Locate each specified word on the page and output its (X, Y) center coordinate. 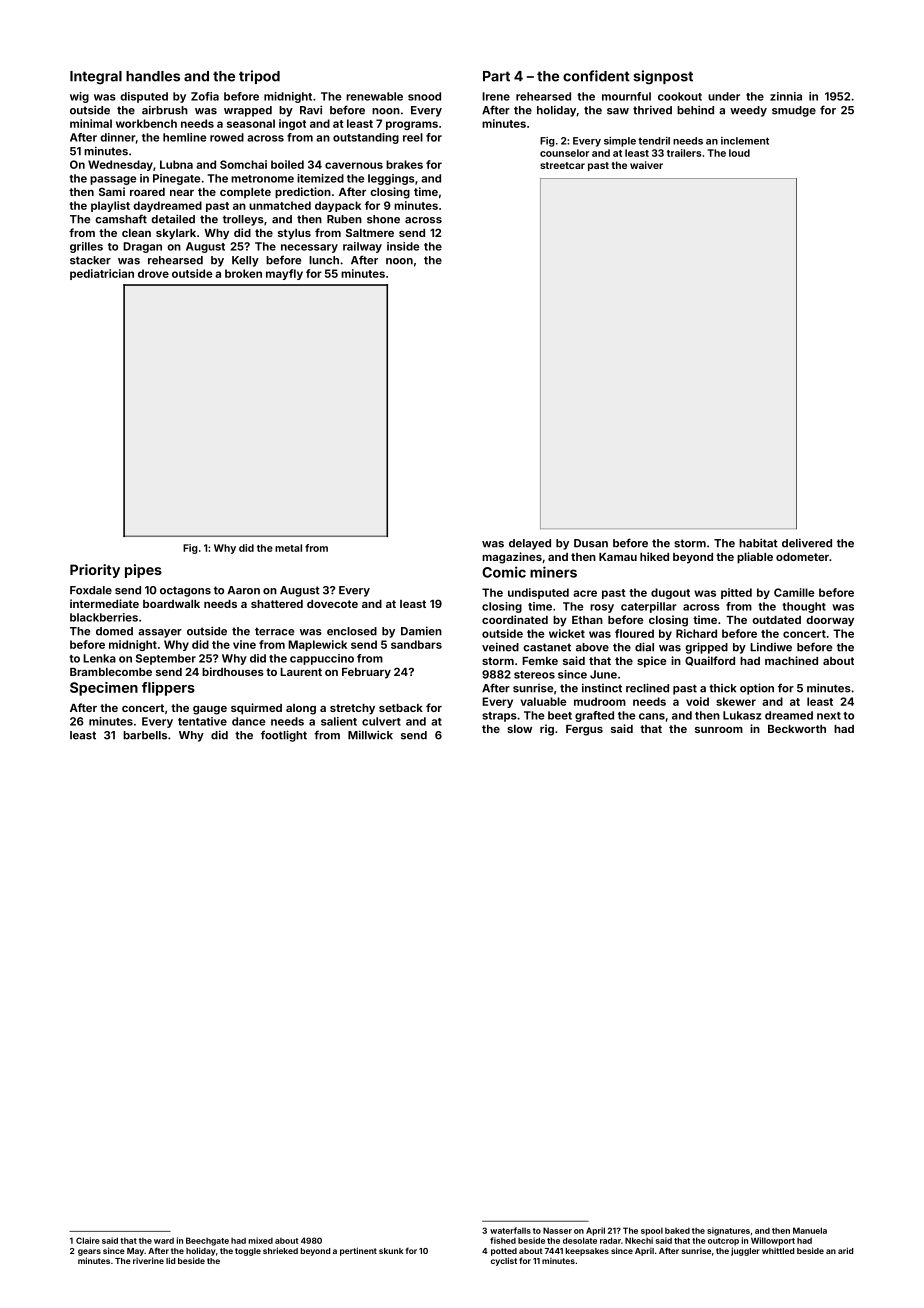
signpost (663, 77)
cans (652, 716)
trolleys (243, 220)
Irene (496, 96)
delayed (530, 544)
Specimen (104, 689)
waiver (646, 165)
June (603, 674)
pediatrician (102, 274)
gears (89, 1252)
